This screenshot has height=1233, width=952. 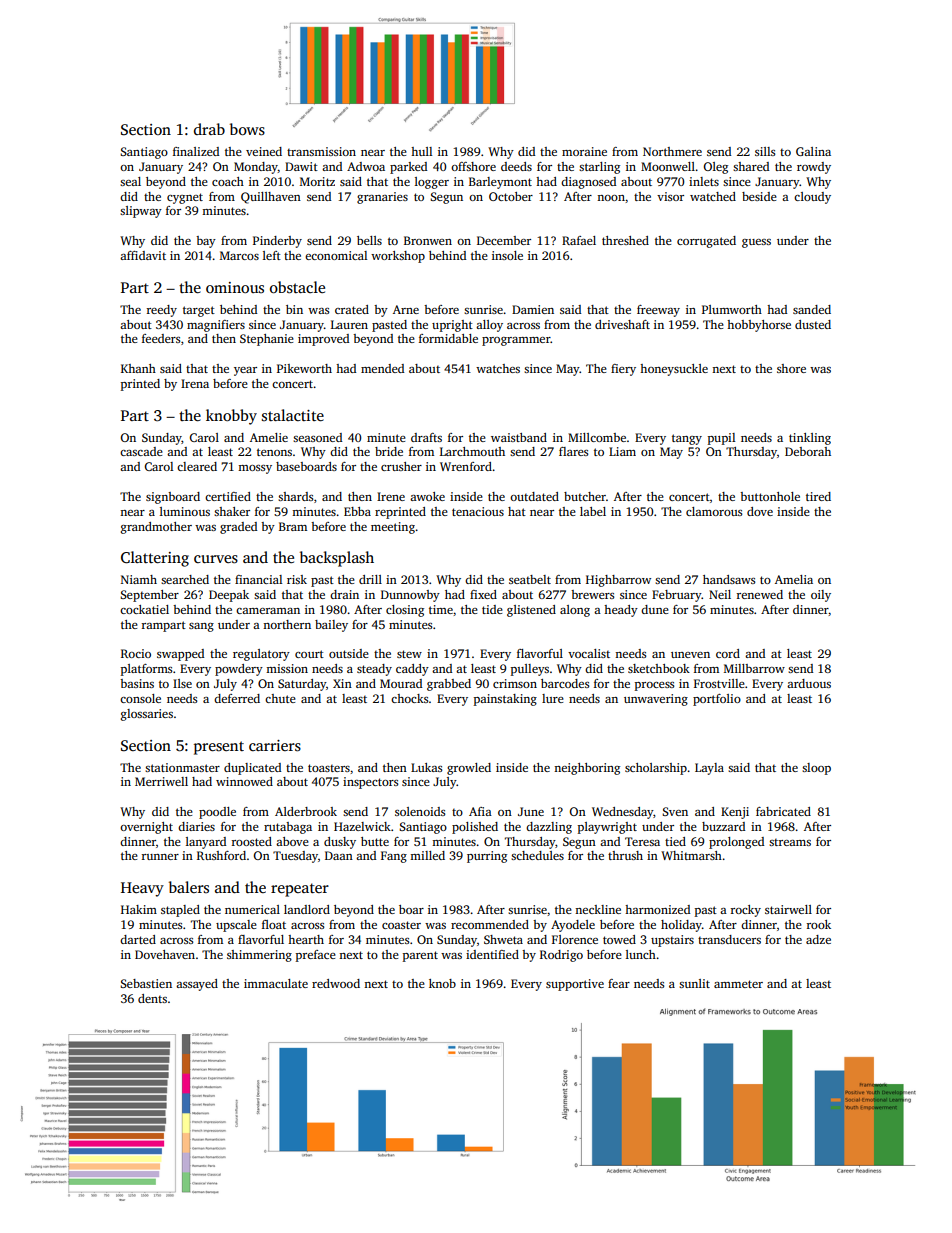 I want to click on Plumworth, so click(x=732, y=309).
